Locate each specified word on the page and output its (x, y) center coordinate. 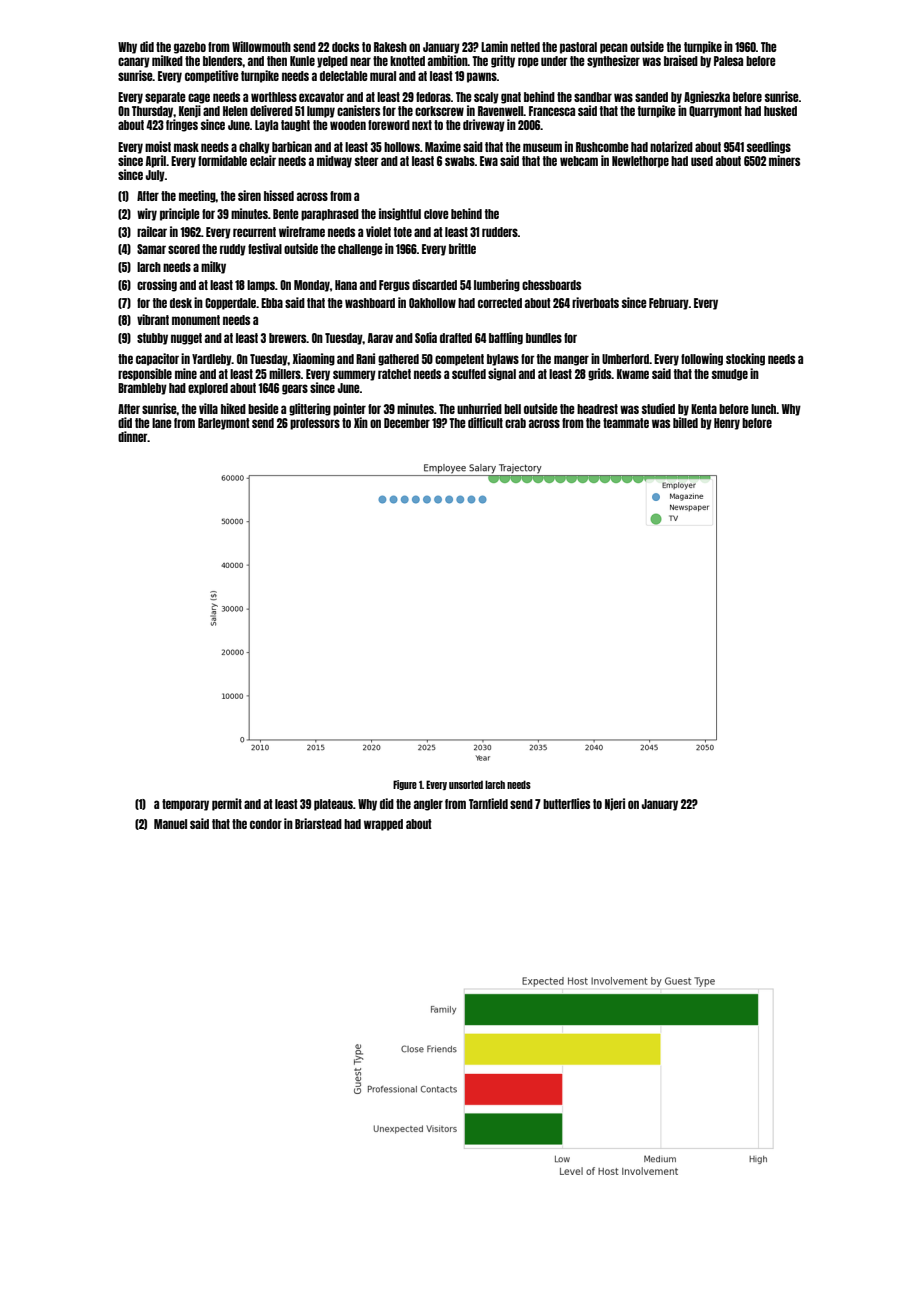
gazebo (190, 48)
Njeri (615, 804)
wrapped (383, 825)
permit (227, 804)
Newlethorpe (640, 162)
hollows (402, 147)
